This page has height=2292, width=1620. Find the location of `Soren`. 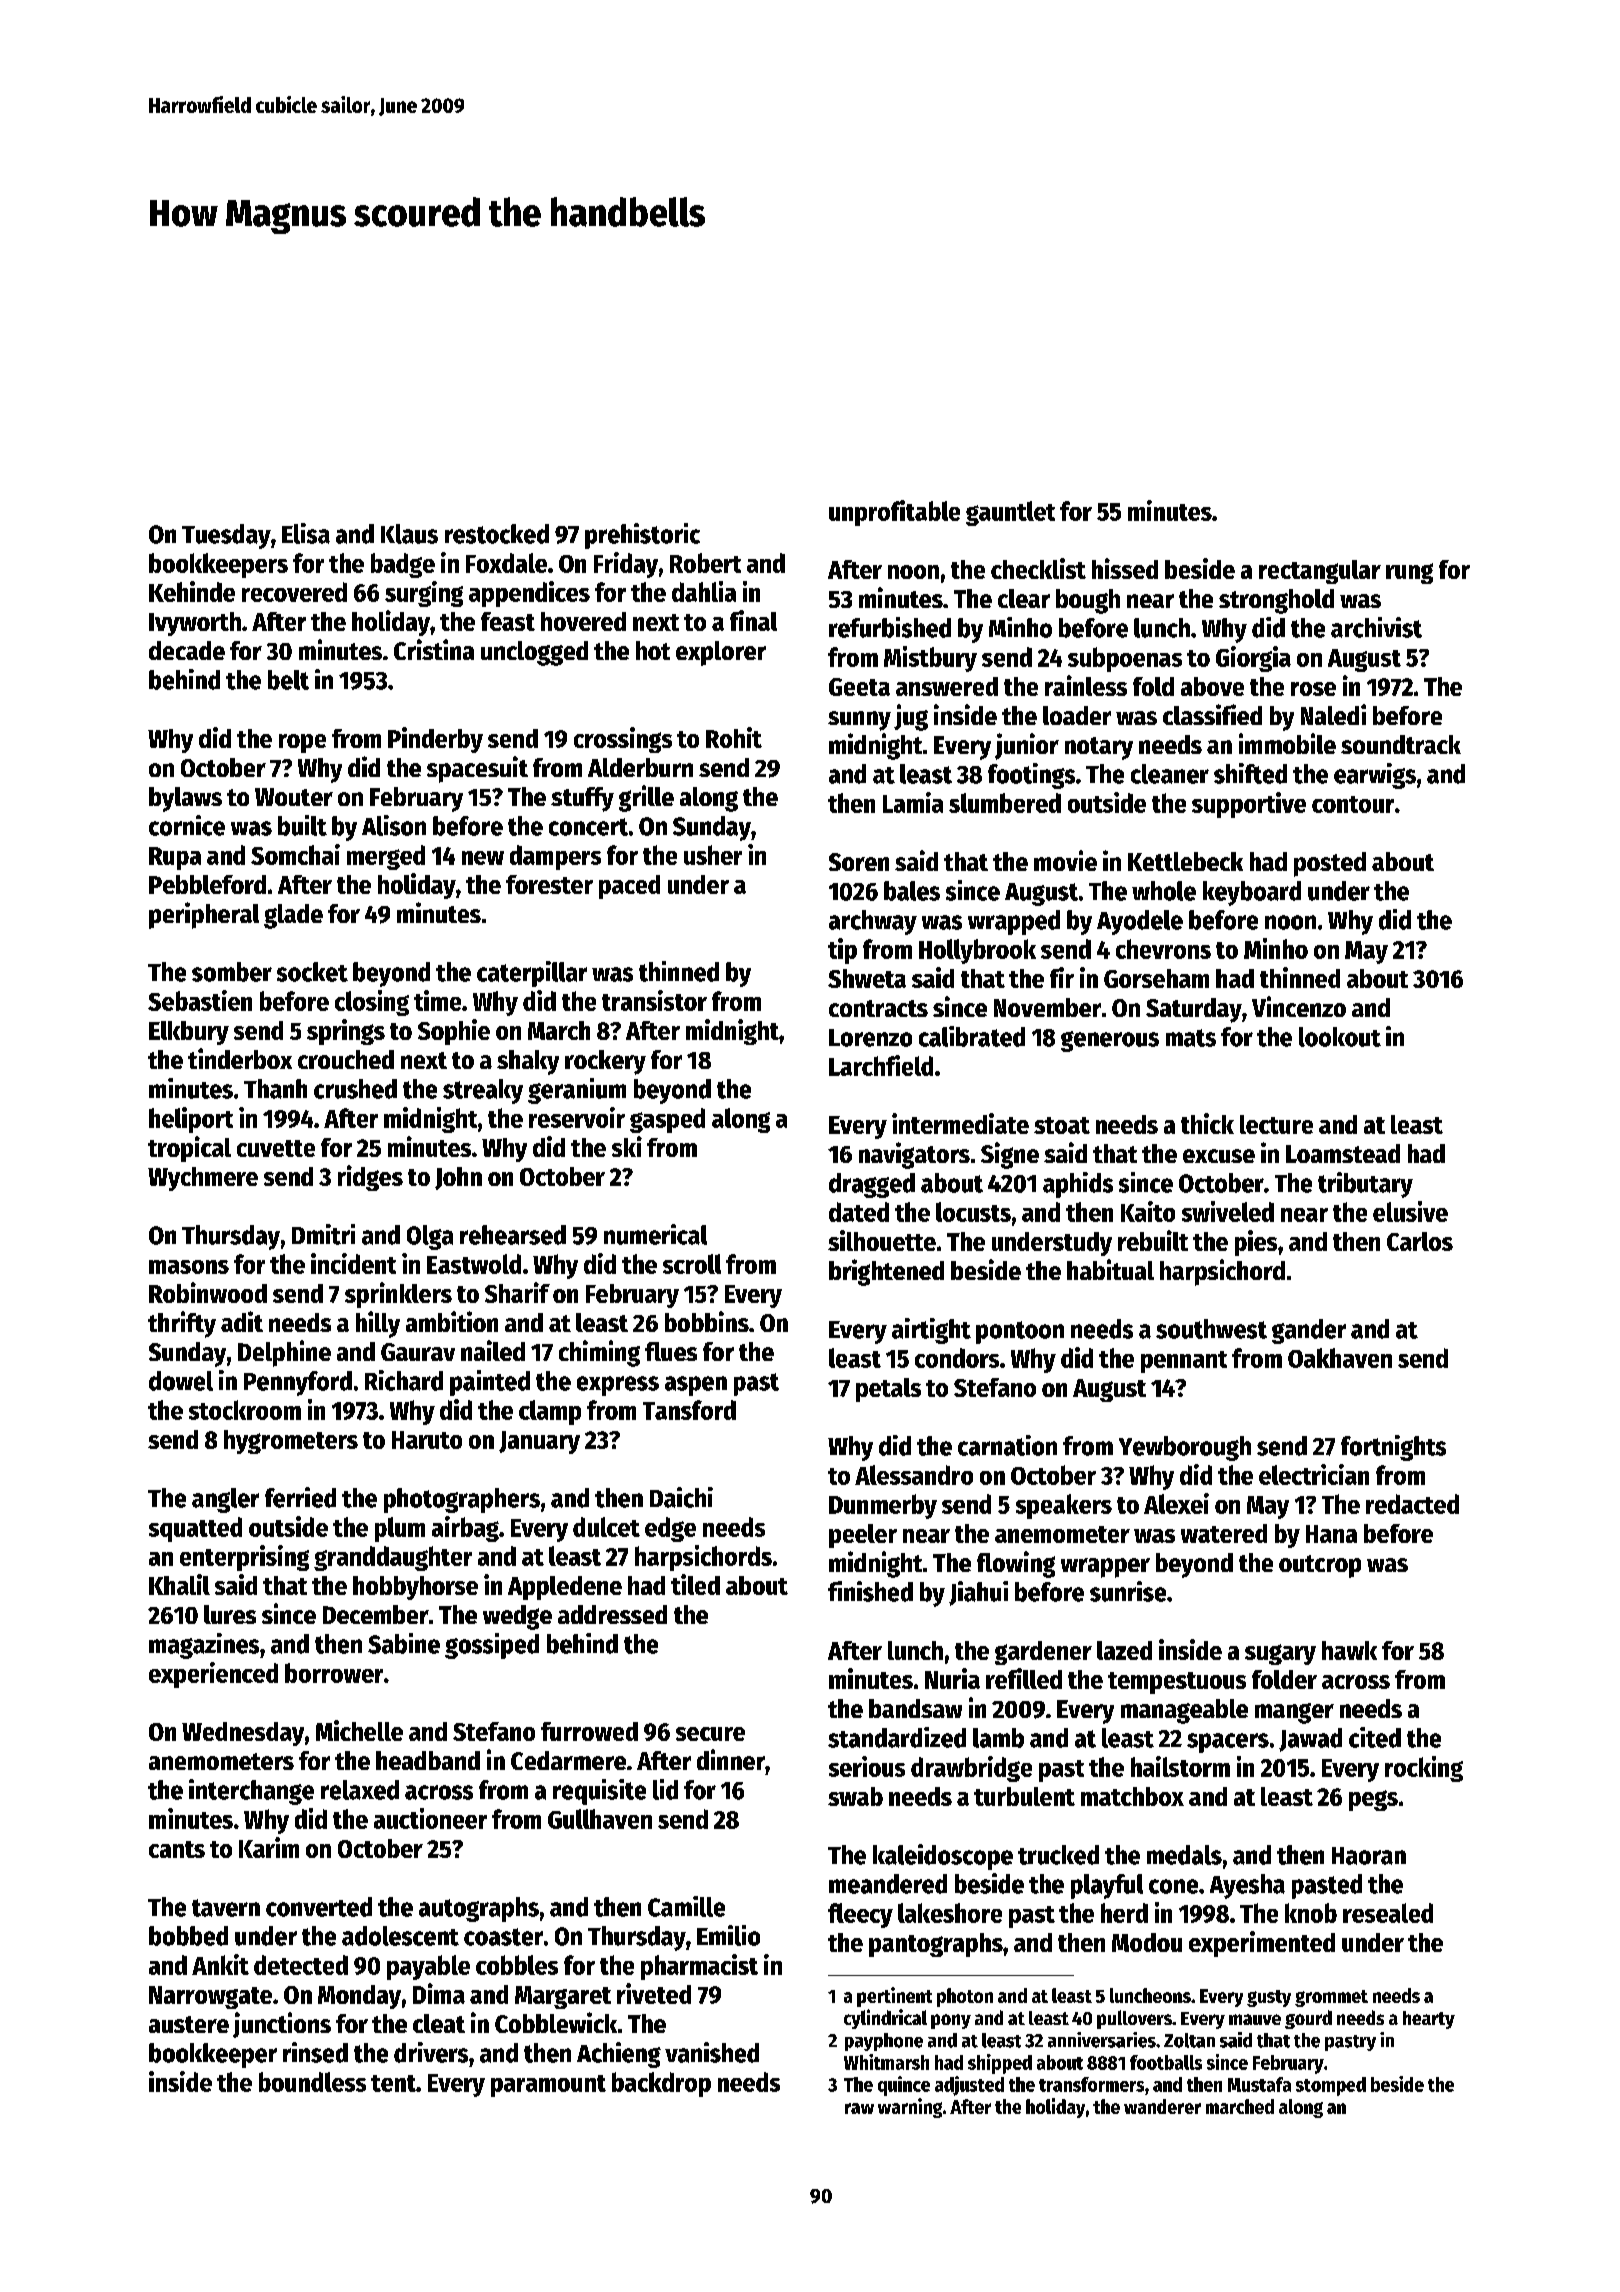

Soren is located at coordinates (859, 862).
